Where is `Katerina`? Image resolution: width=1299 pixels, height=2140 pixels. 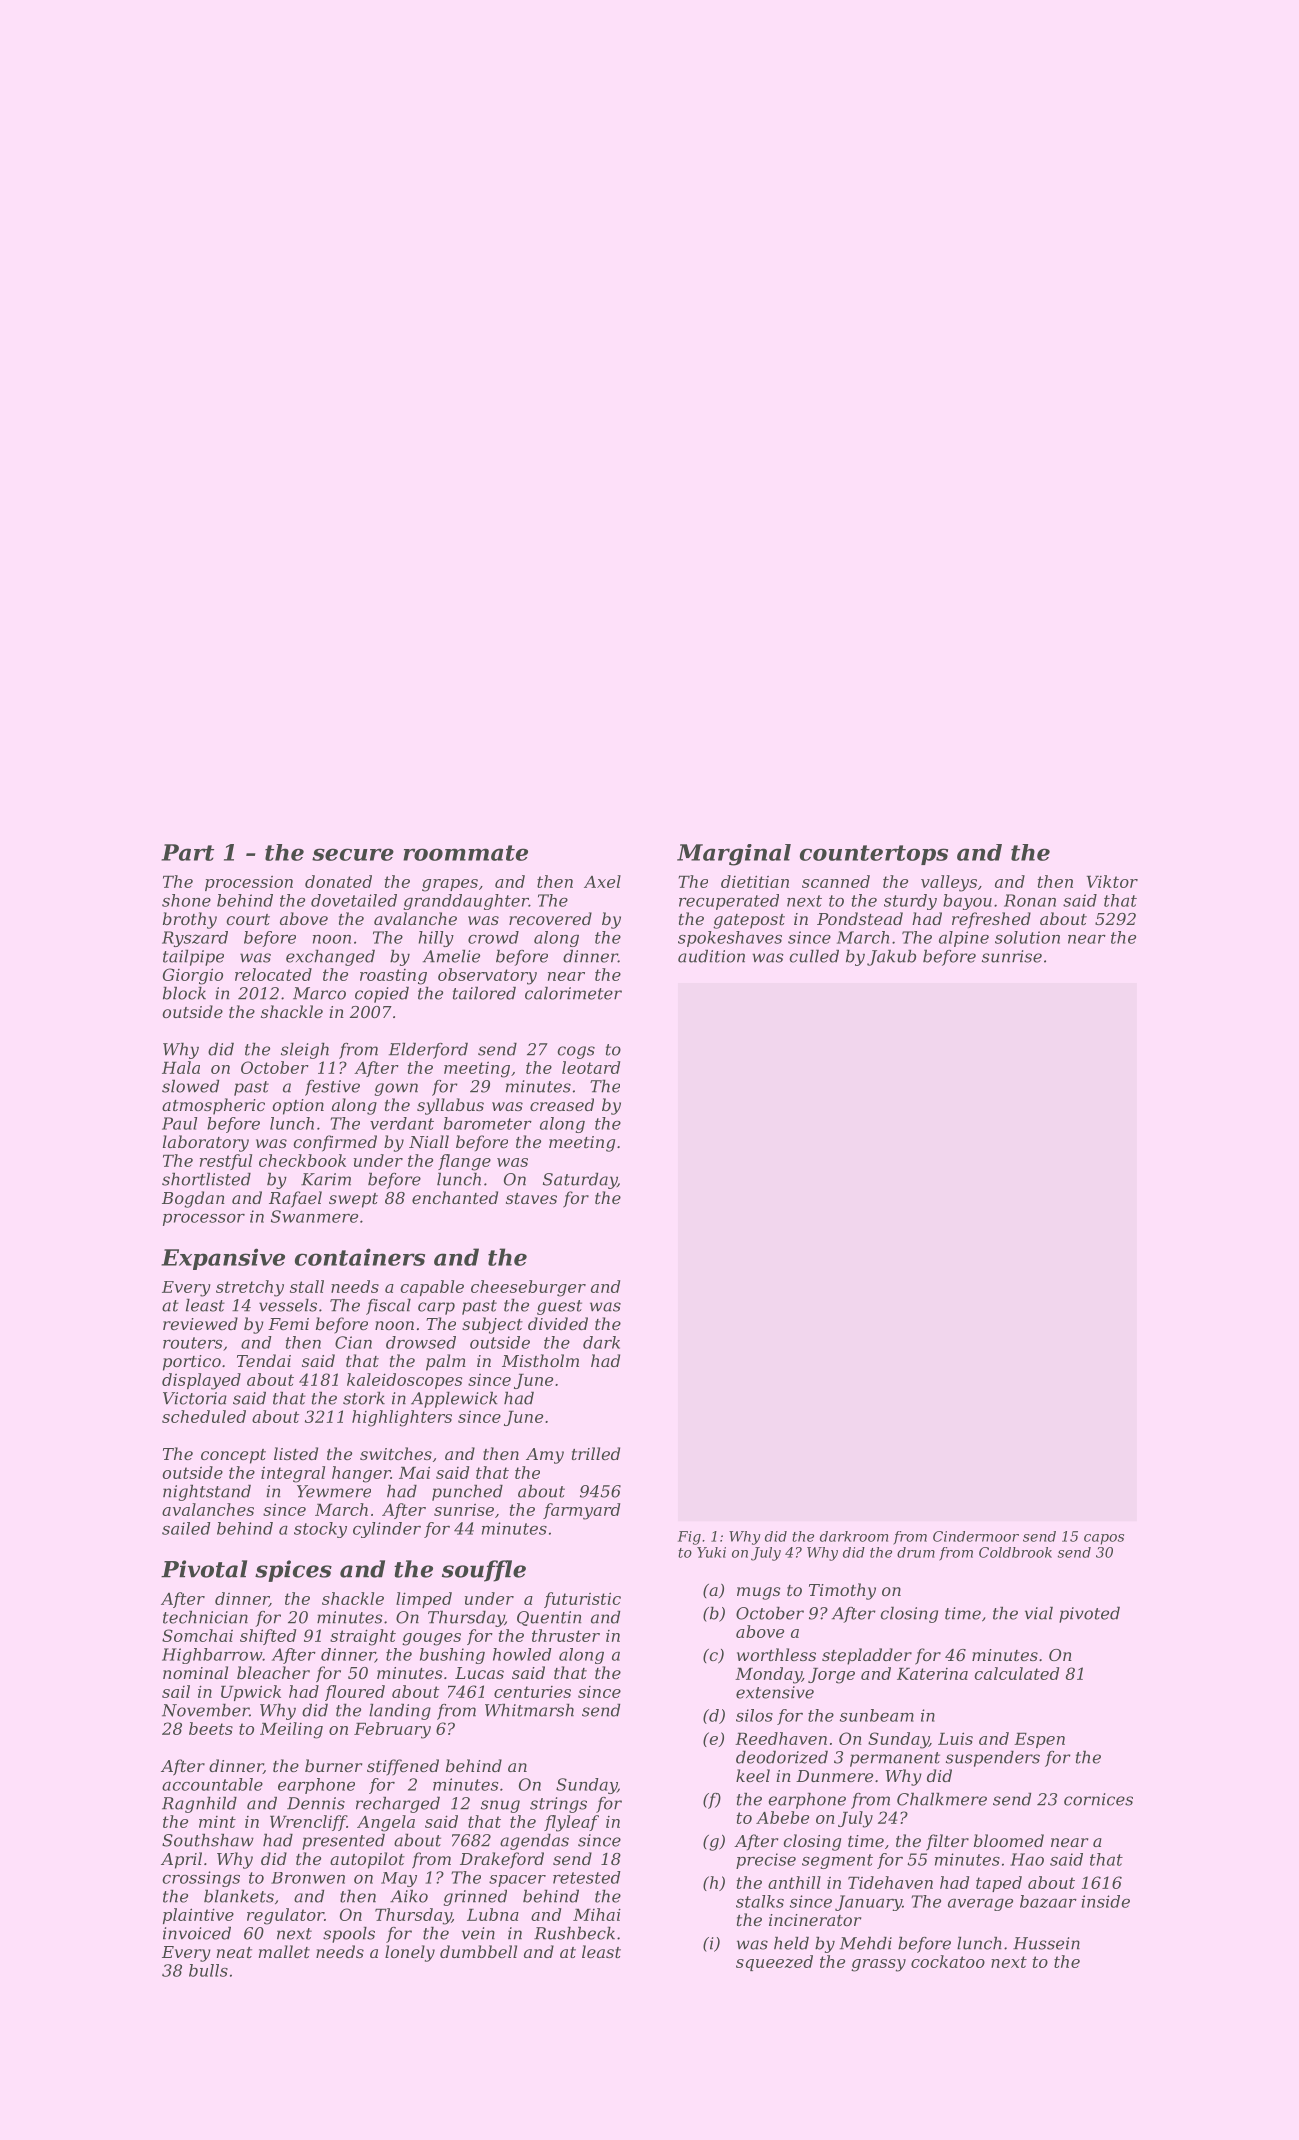
Katerina is located at coordinates (932, 1674).
